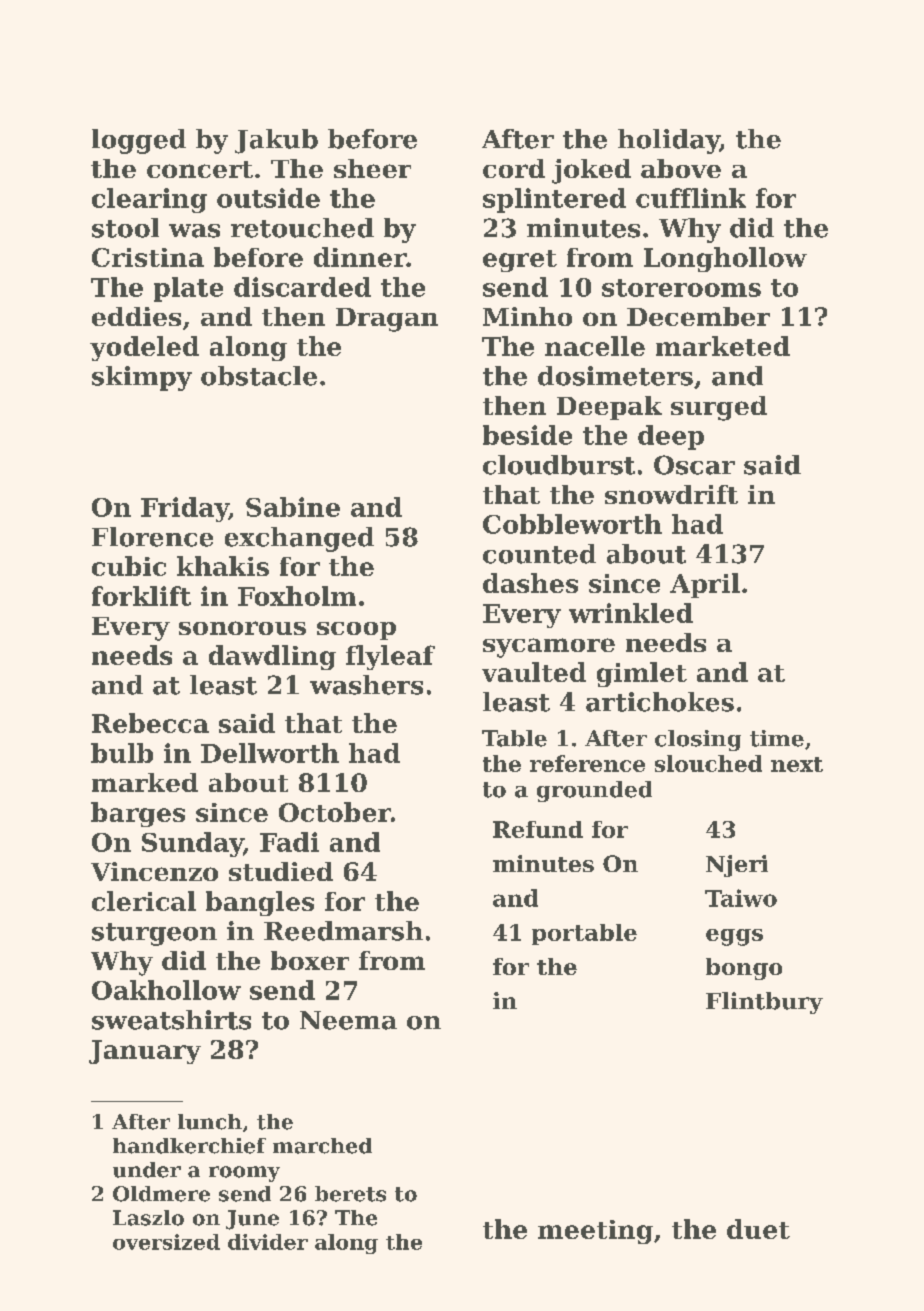 The width and height of the image is (924, 1311). Describe the element at coordinates (372, 168) in the image. I see `sheer` at that location.
